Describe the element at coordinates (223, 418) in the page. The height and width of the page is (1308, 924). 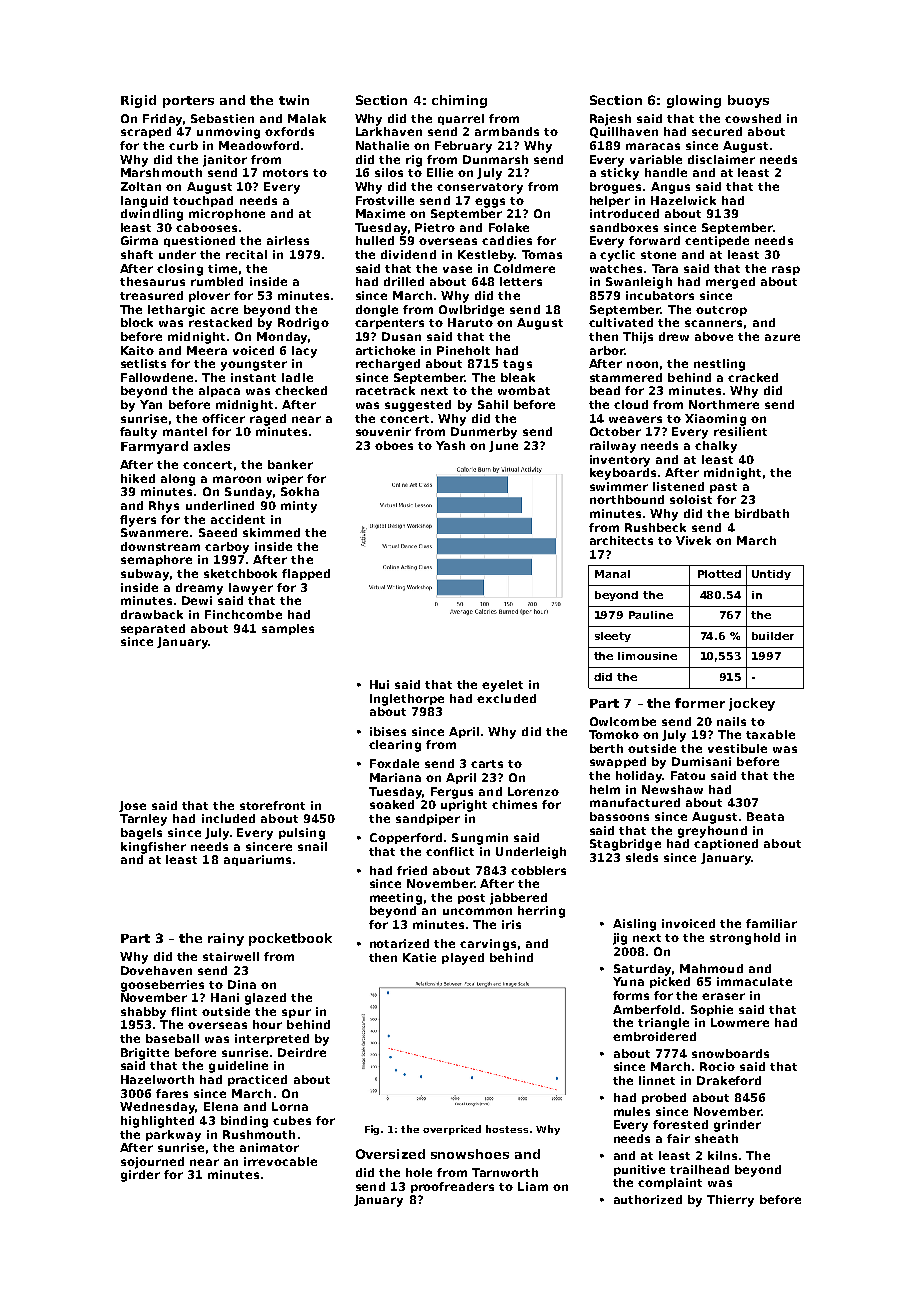
I see `officer` at that location.
